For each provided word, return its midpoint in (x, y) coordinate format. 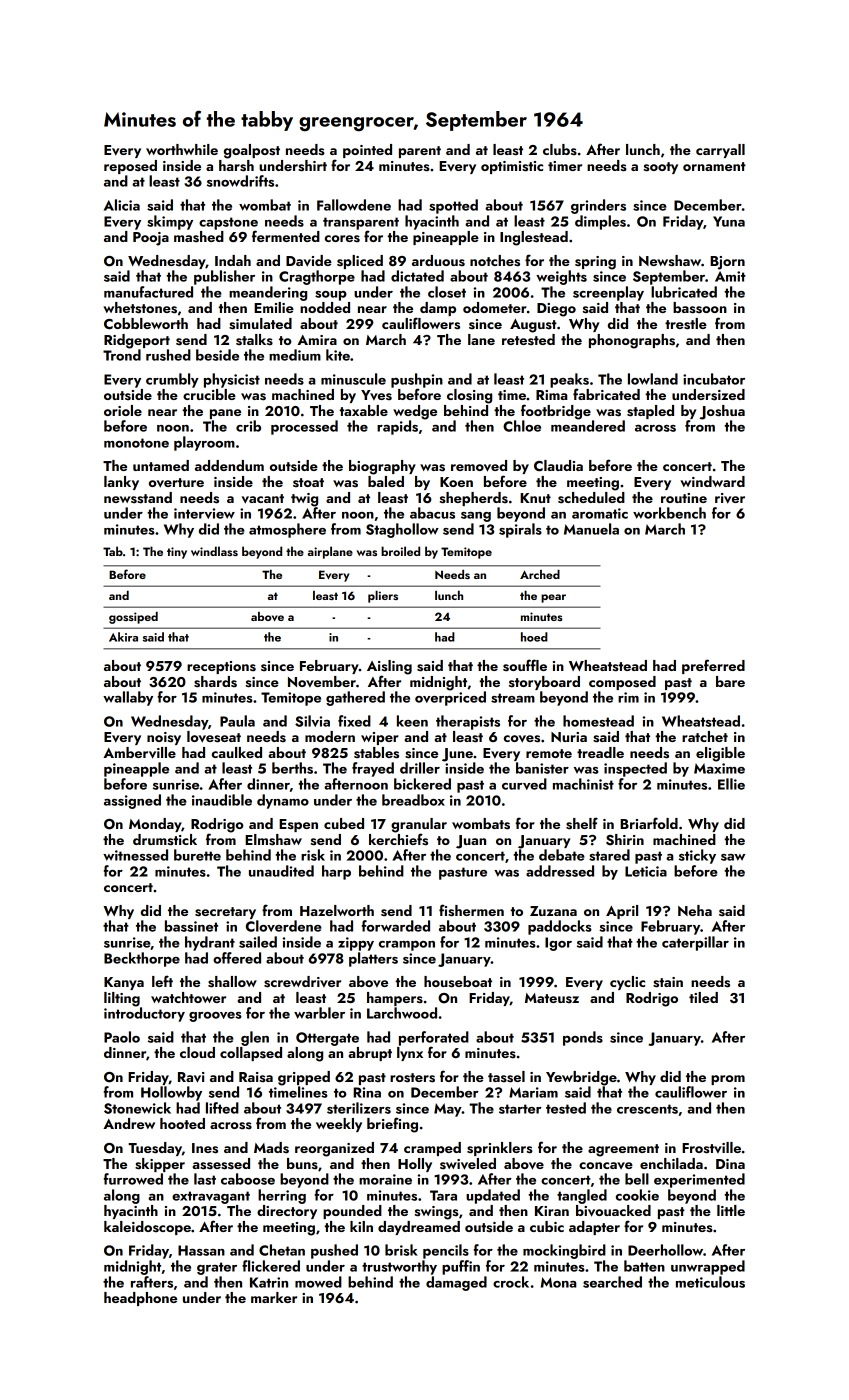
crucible (209, 394)
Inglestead (534, 238)
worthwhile (182, 149)
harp (336, 872)
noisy (164, 738)
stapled (650, 412)
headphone (140, 1299)
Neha (695, 910)
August (533, 326)
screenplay (608, 293)
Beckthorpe (142, 959)
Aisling (389, 667)
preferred (713, 666)
